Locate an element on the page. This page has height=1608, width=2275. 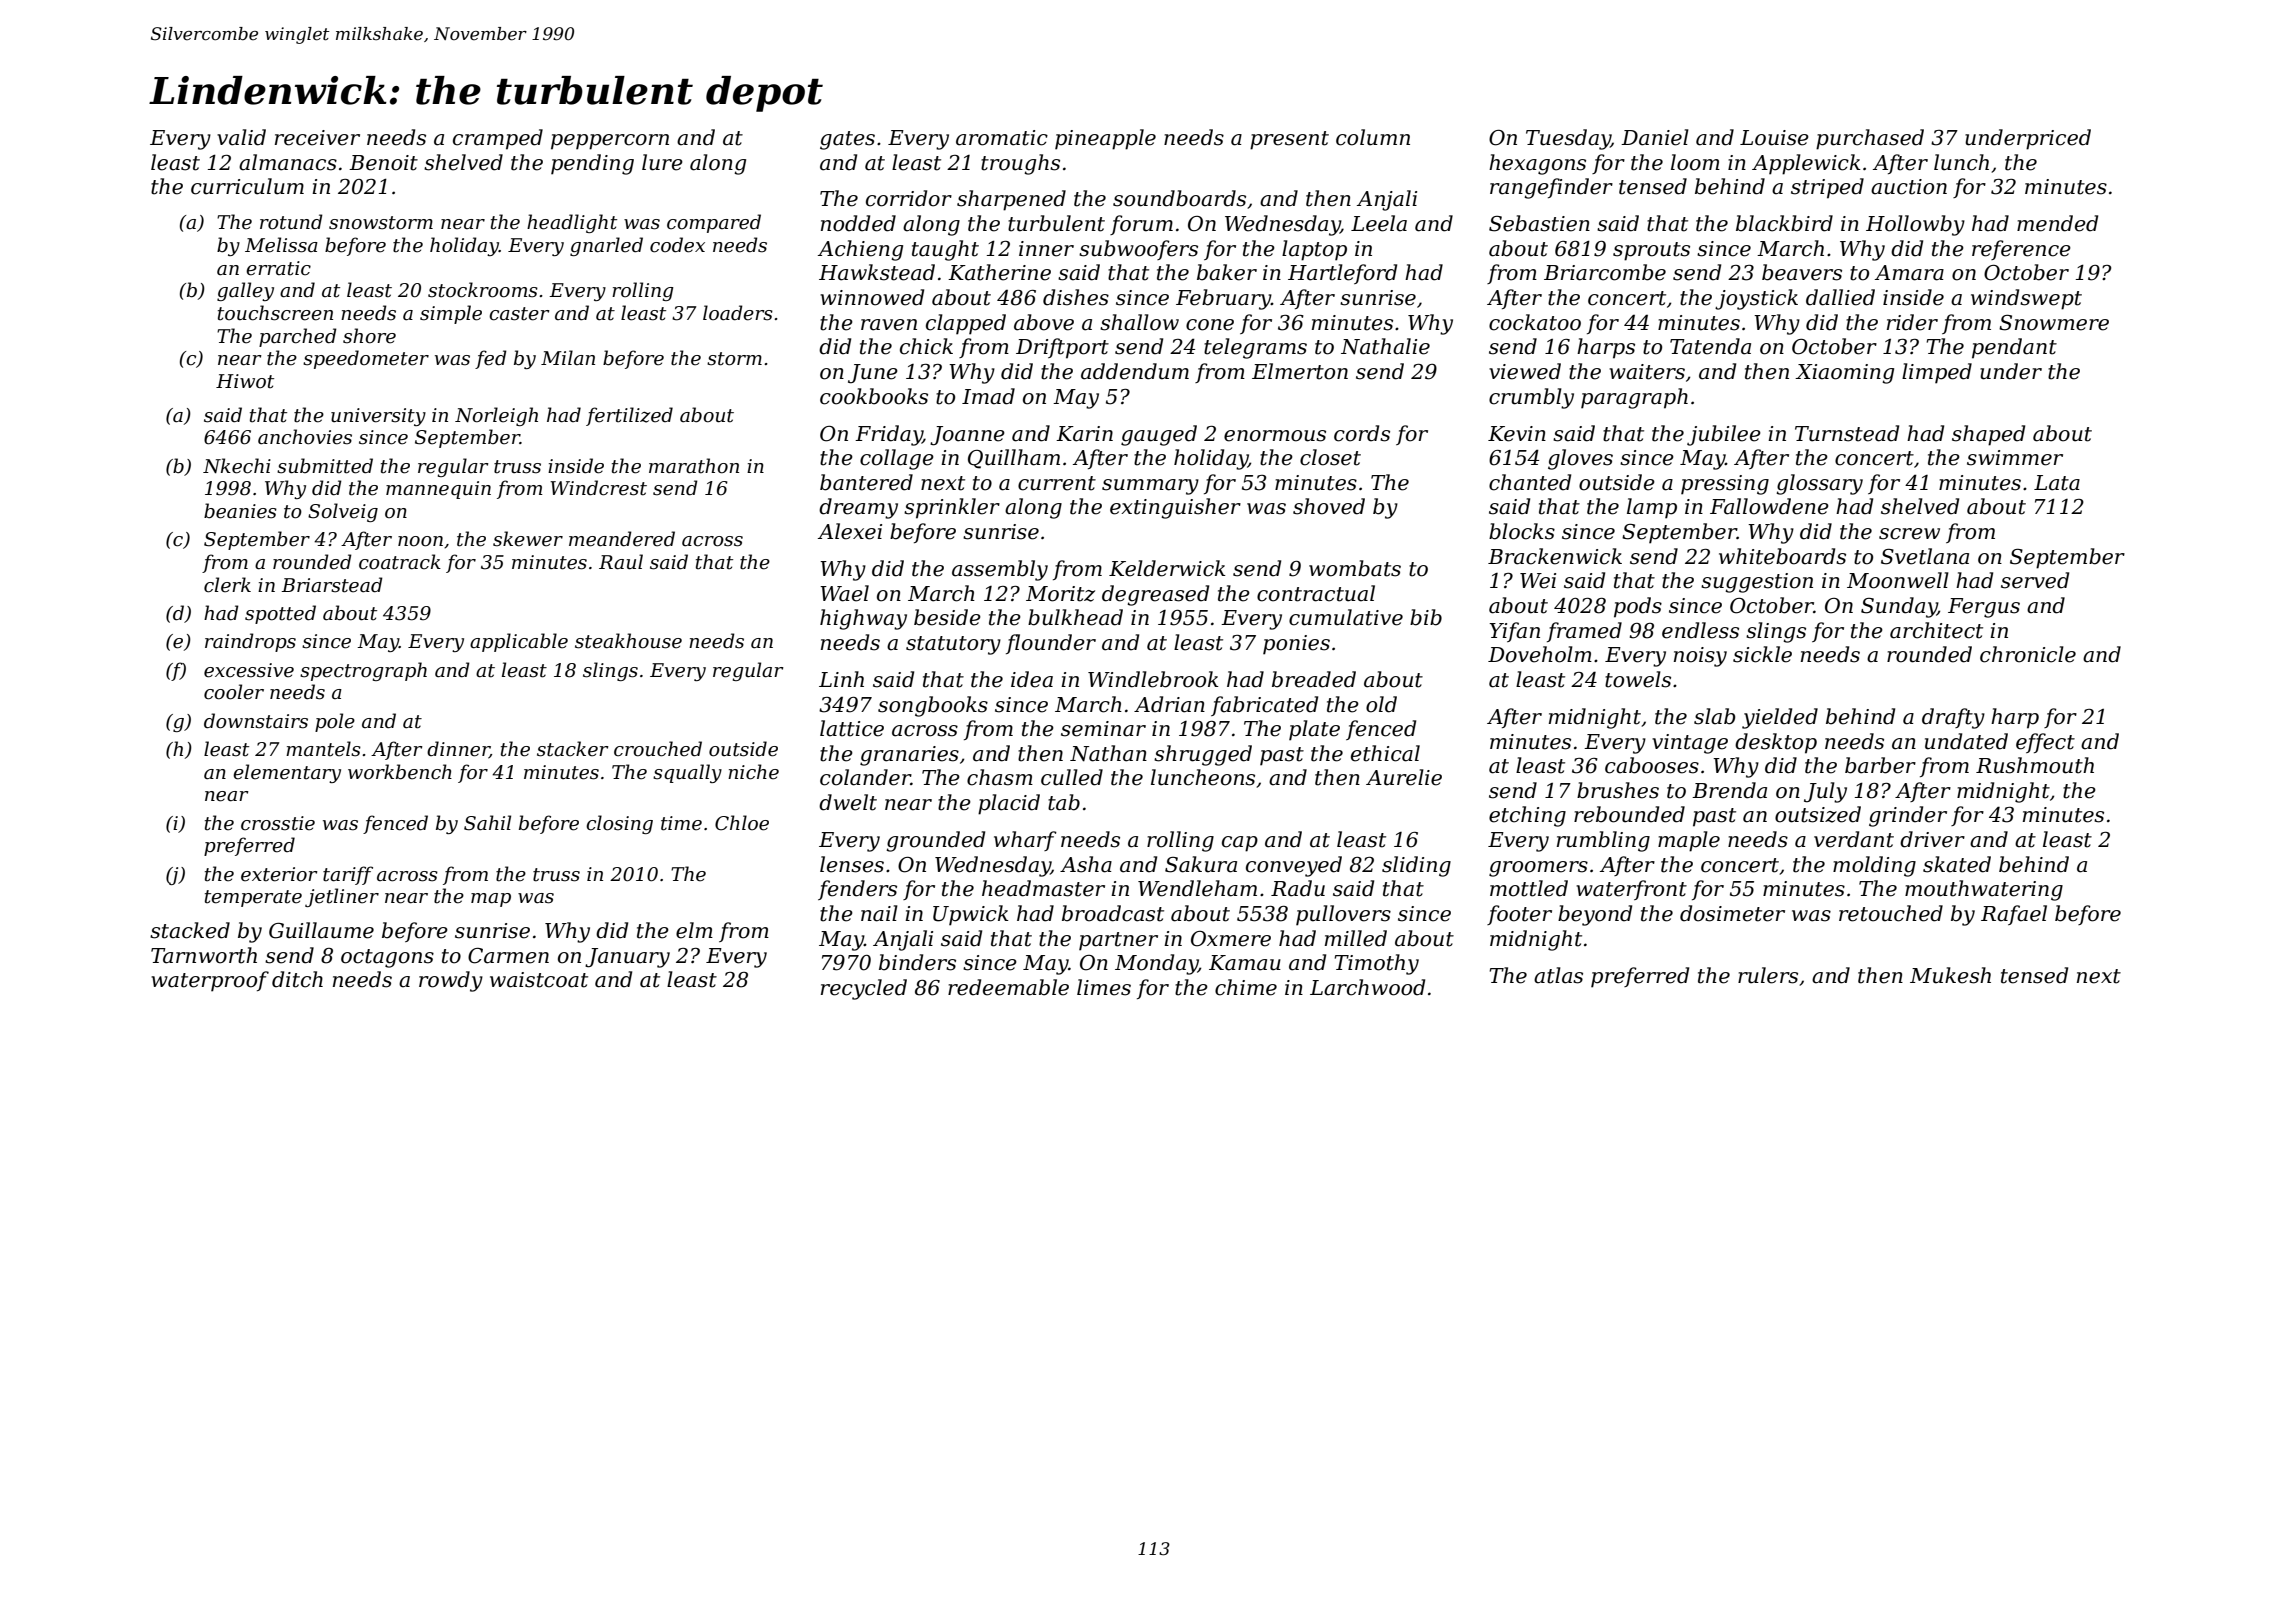
Nathan is located at coordinates (1108, 753).
